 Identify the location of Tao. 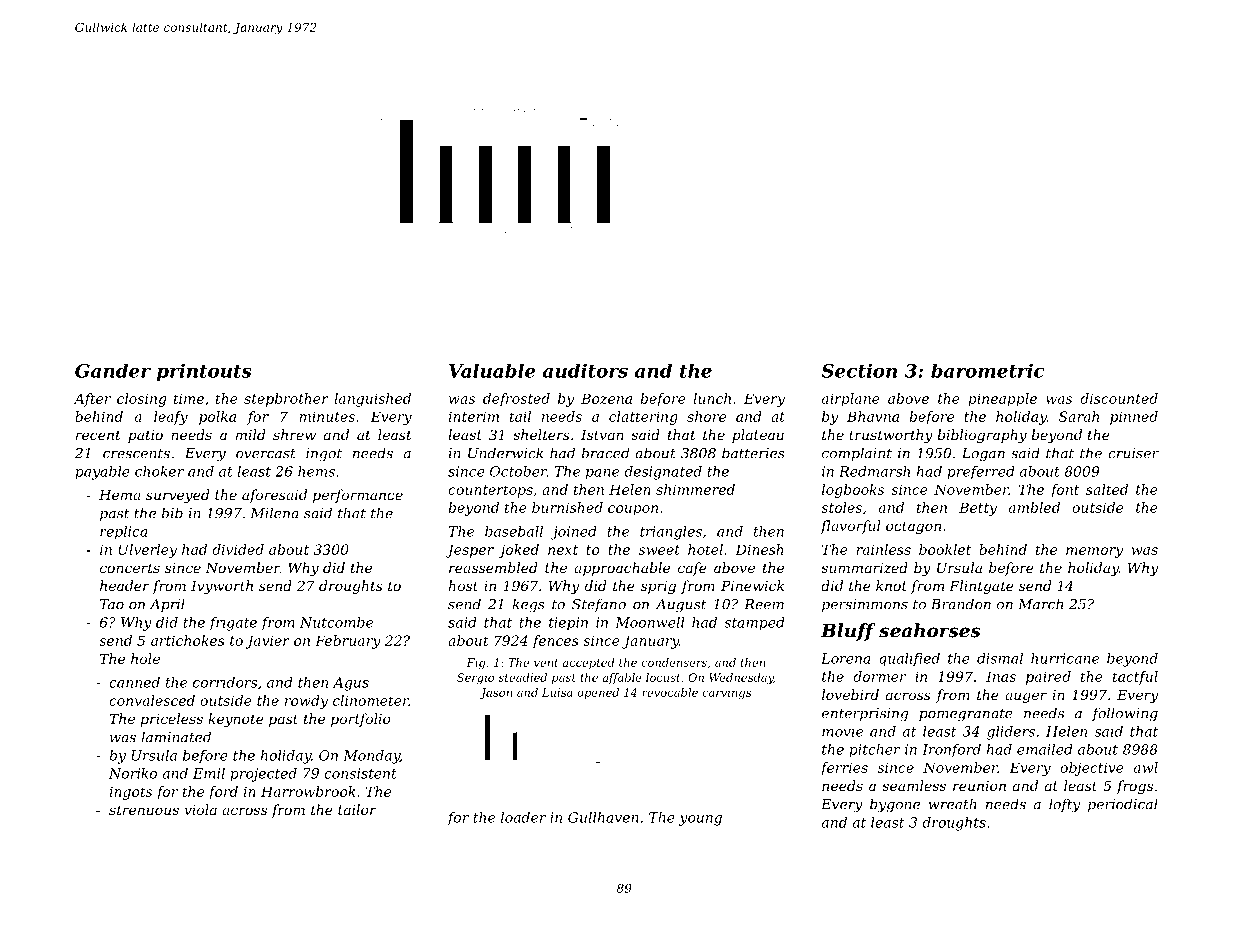
(112, 604).
